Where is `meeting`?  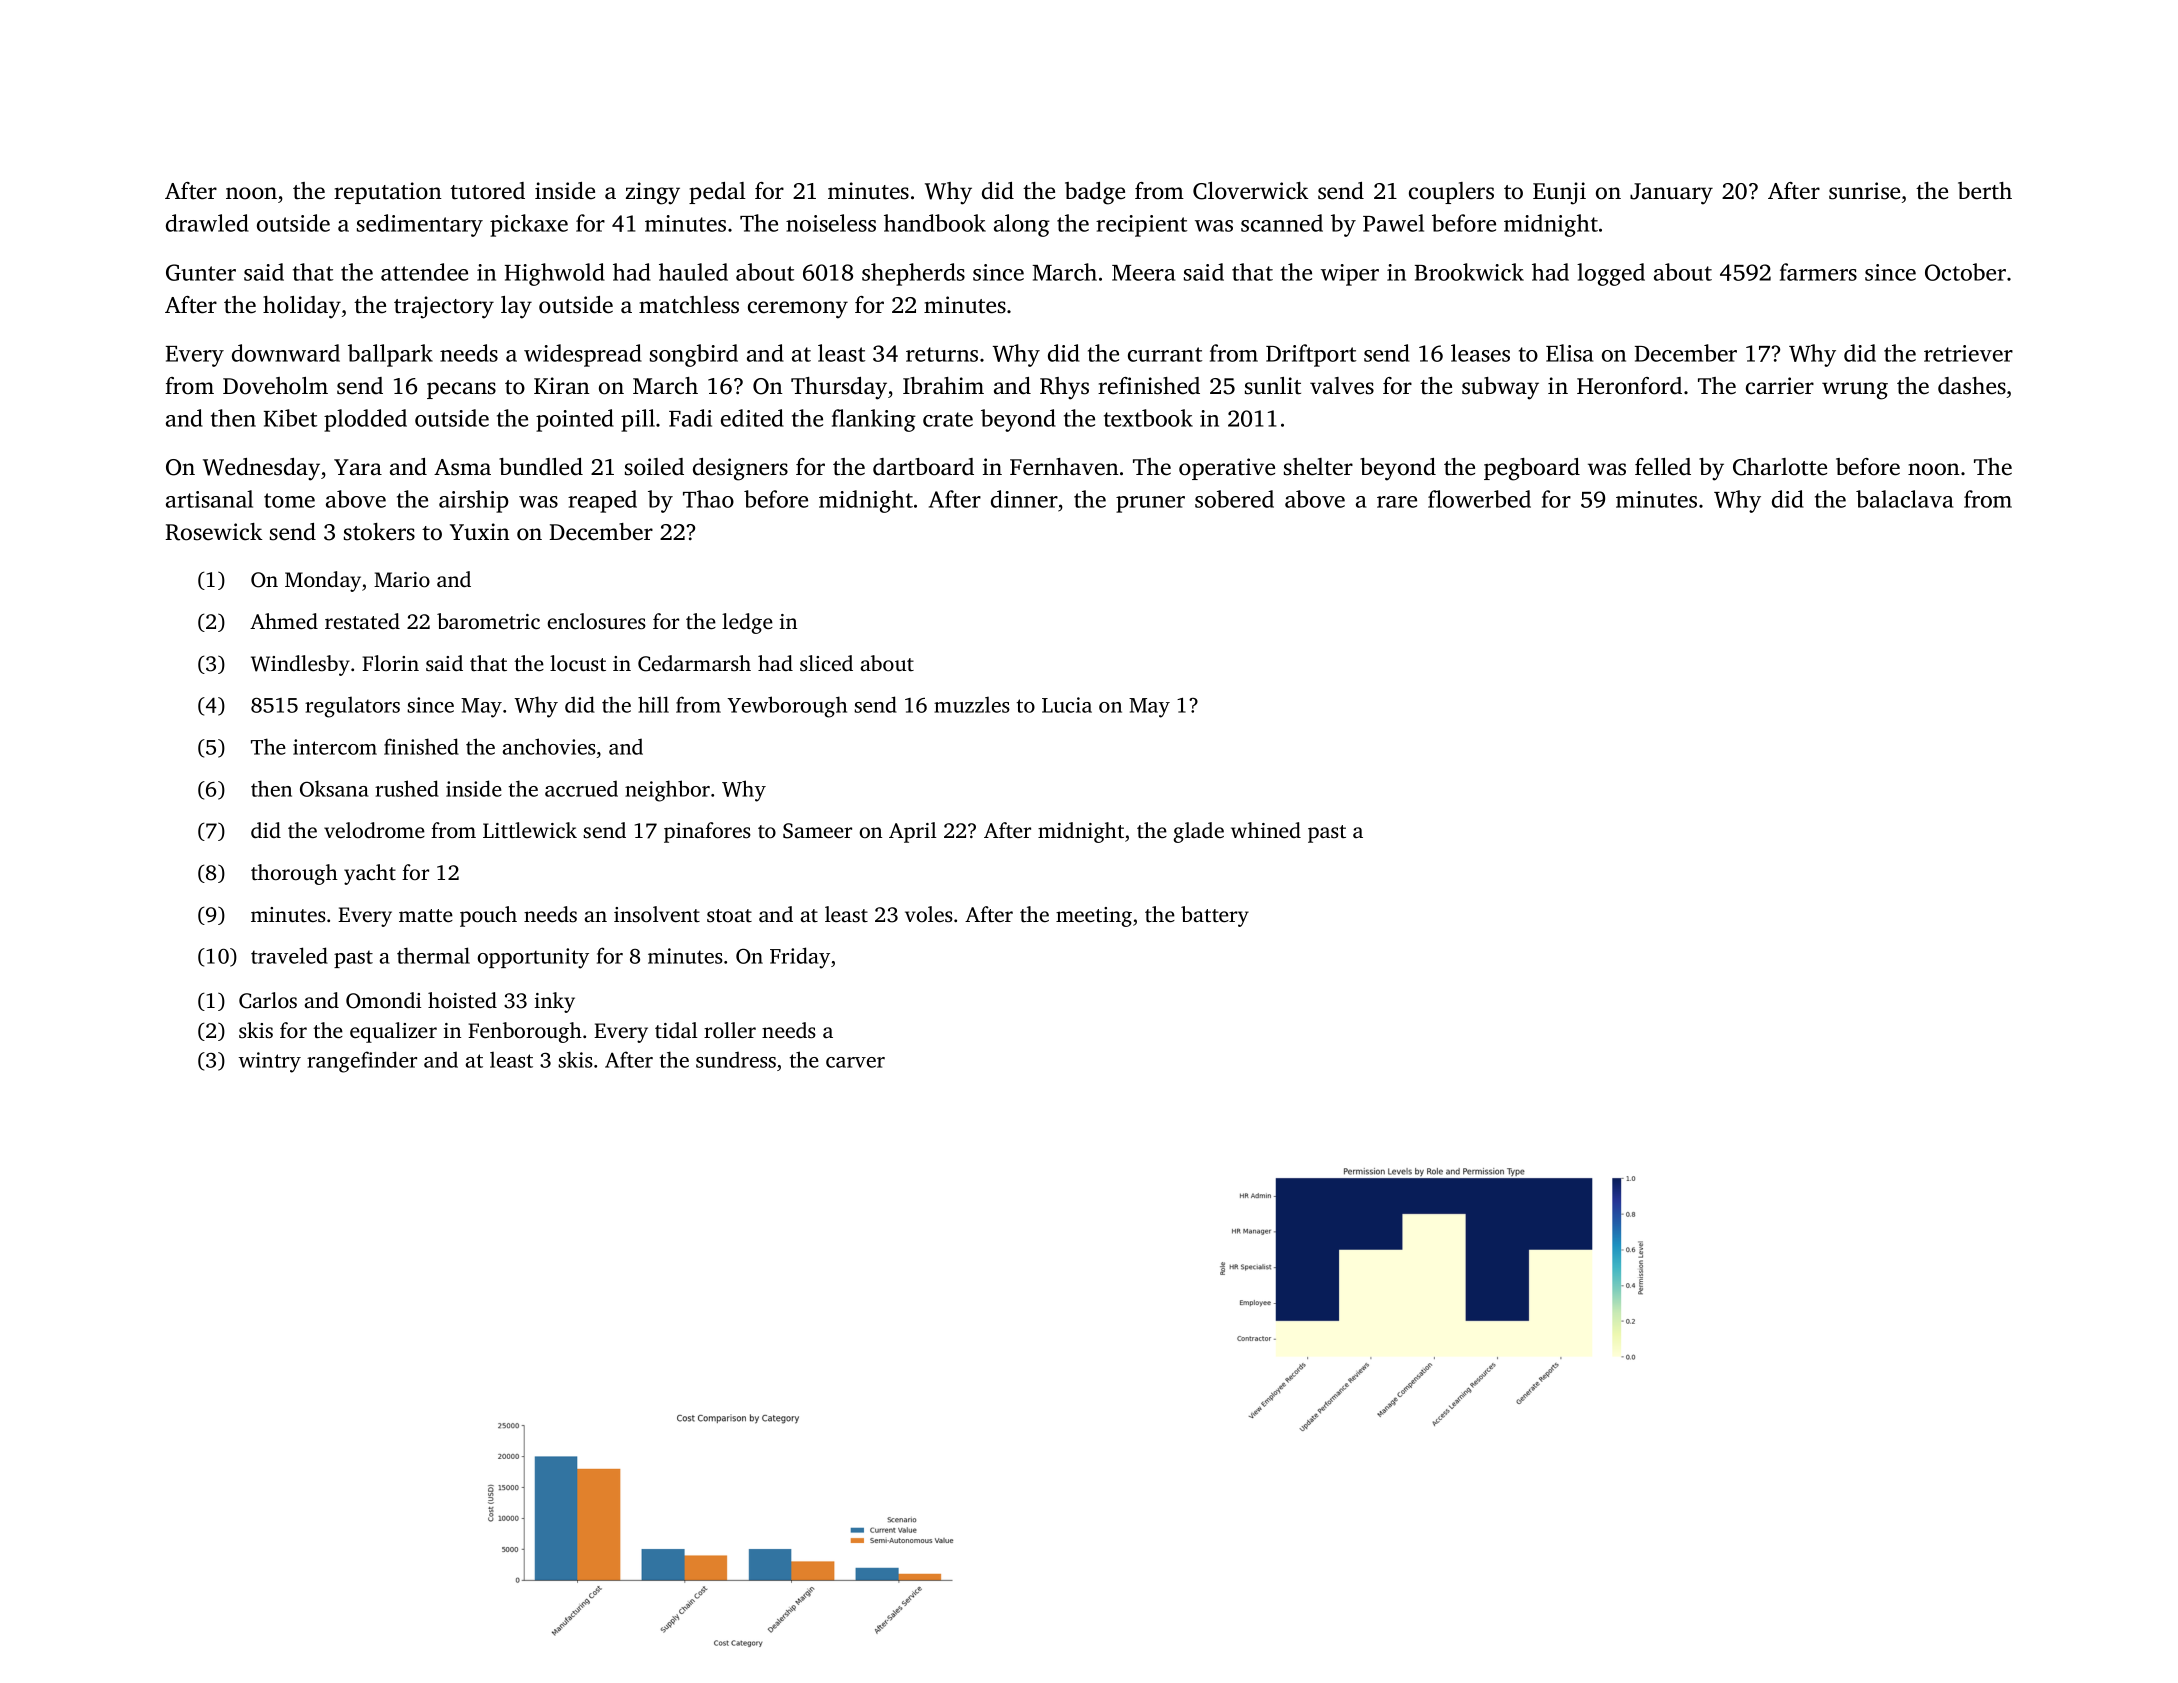 meeting is located at coordinates (1094, 917).
